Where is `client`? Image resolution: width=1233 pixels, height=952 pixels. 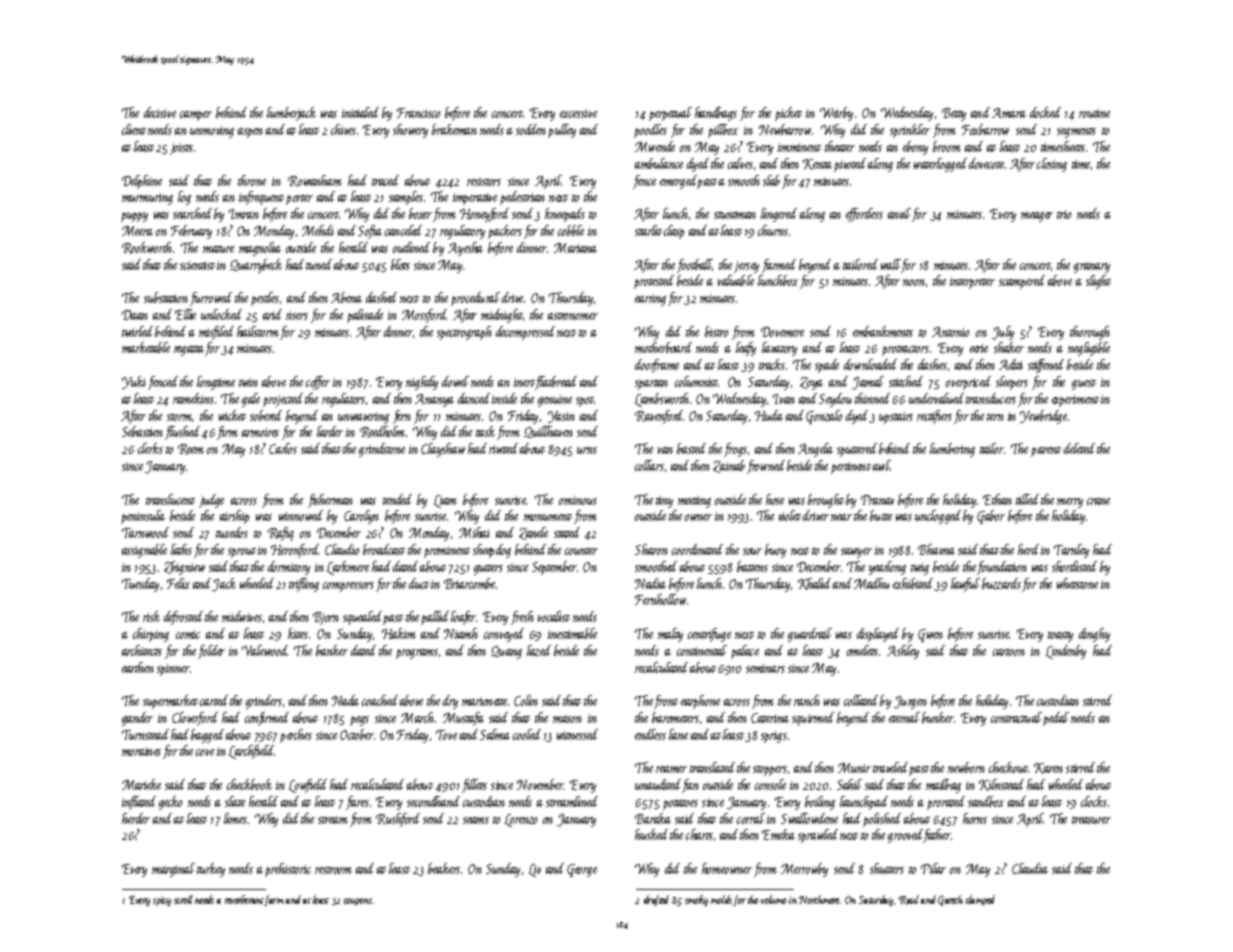
client is located at coordinates (134, 129).
